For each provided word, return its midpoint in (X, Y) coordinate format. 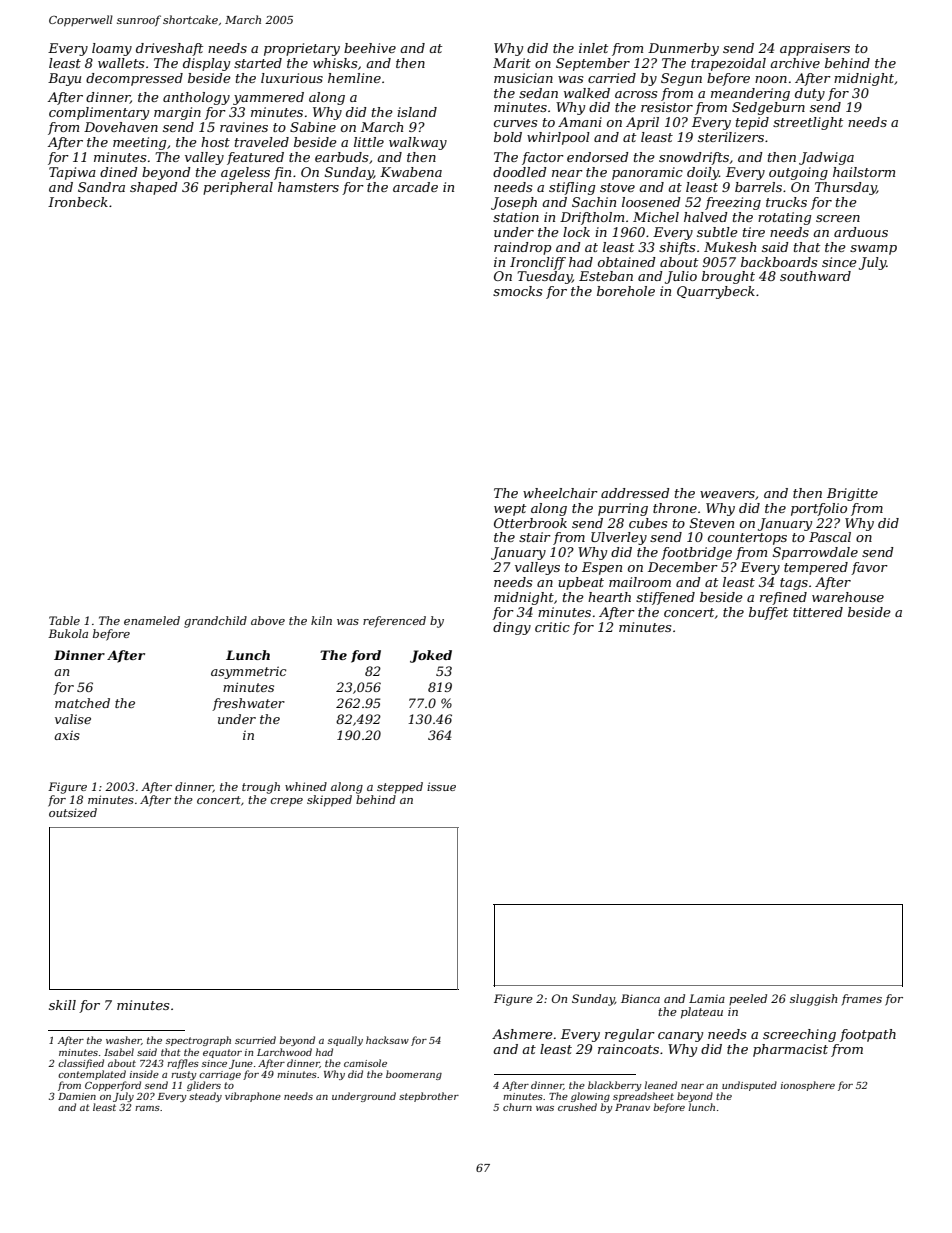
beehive (370, 48)
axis (67, 735)
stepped (400, 788)
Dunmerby (683, 49)
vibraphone (253, 1097)
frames (861, 1000)
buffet (768, 613)
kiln (321, 620)
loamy (112, 49)
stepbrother (429, 1097)
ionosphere (808, 1086)
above (268, 620)
